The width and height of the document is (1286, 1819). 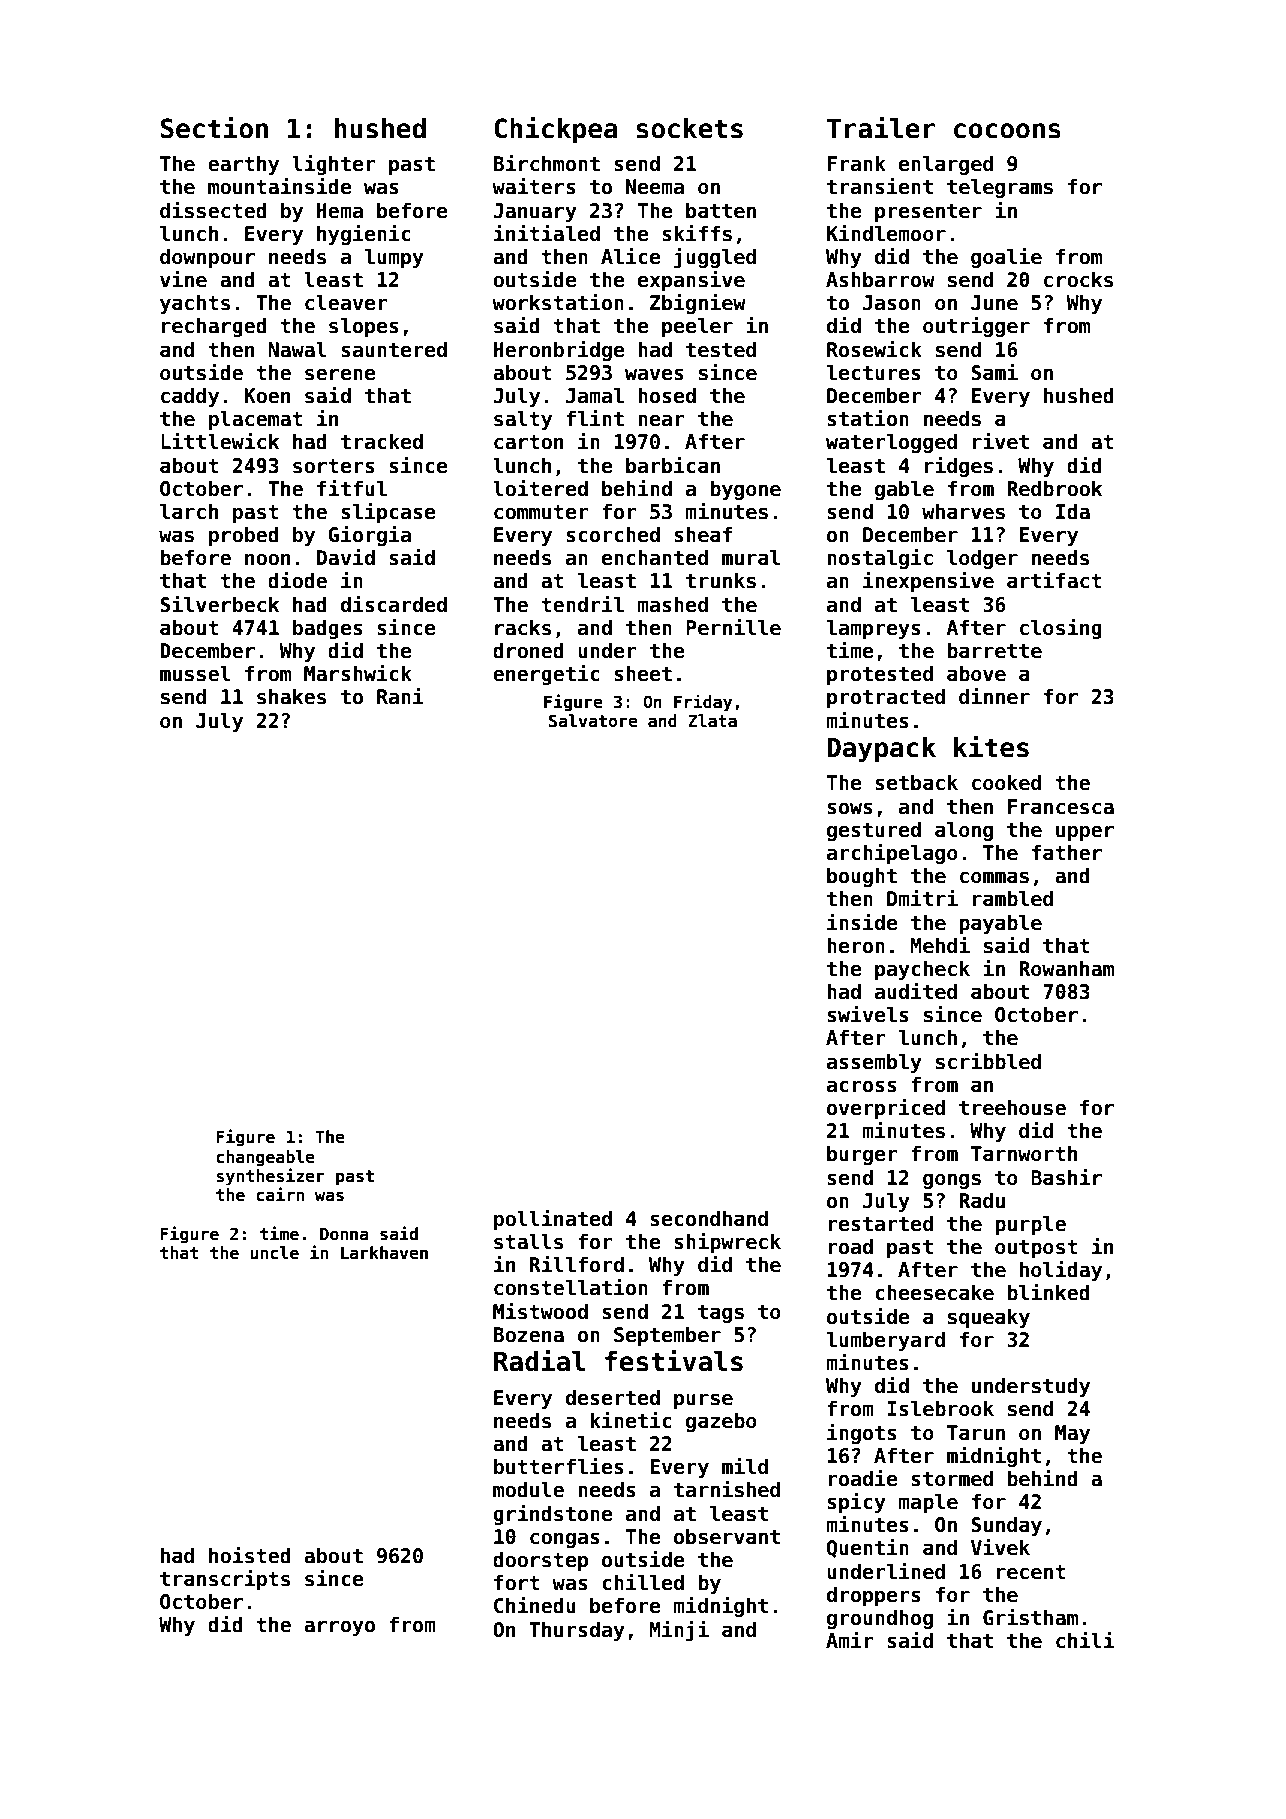 What do you see at coordinates (874, 349) in the document?
I see `Rosewick` at bounding box center [874, 349].
